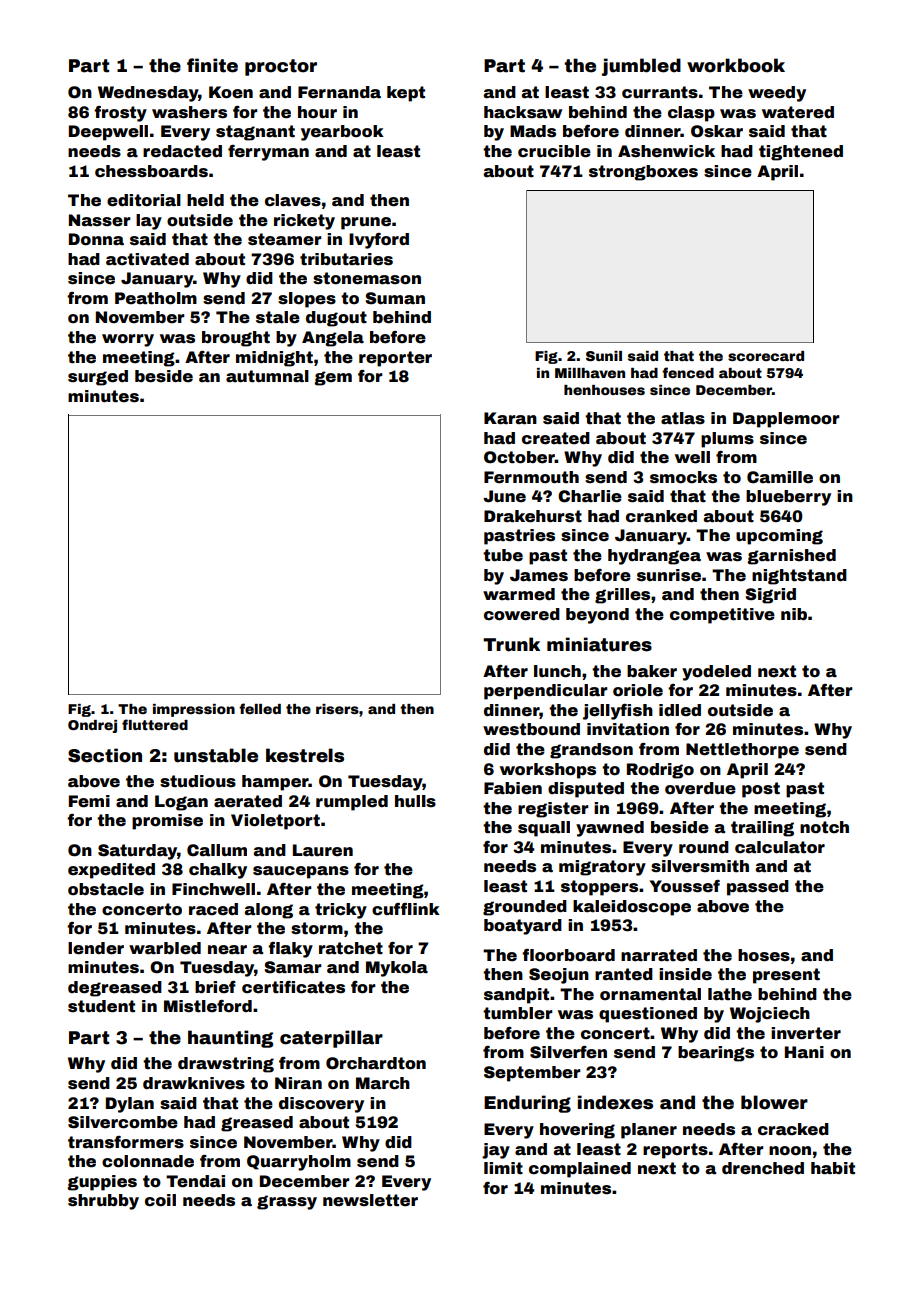  Describe the element at coordinates (194, 710) in the image. I see `impression` at that location.
